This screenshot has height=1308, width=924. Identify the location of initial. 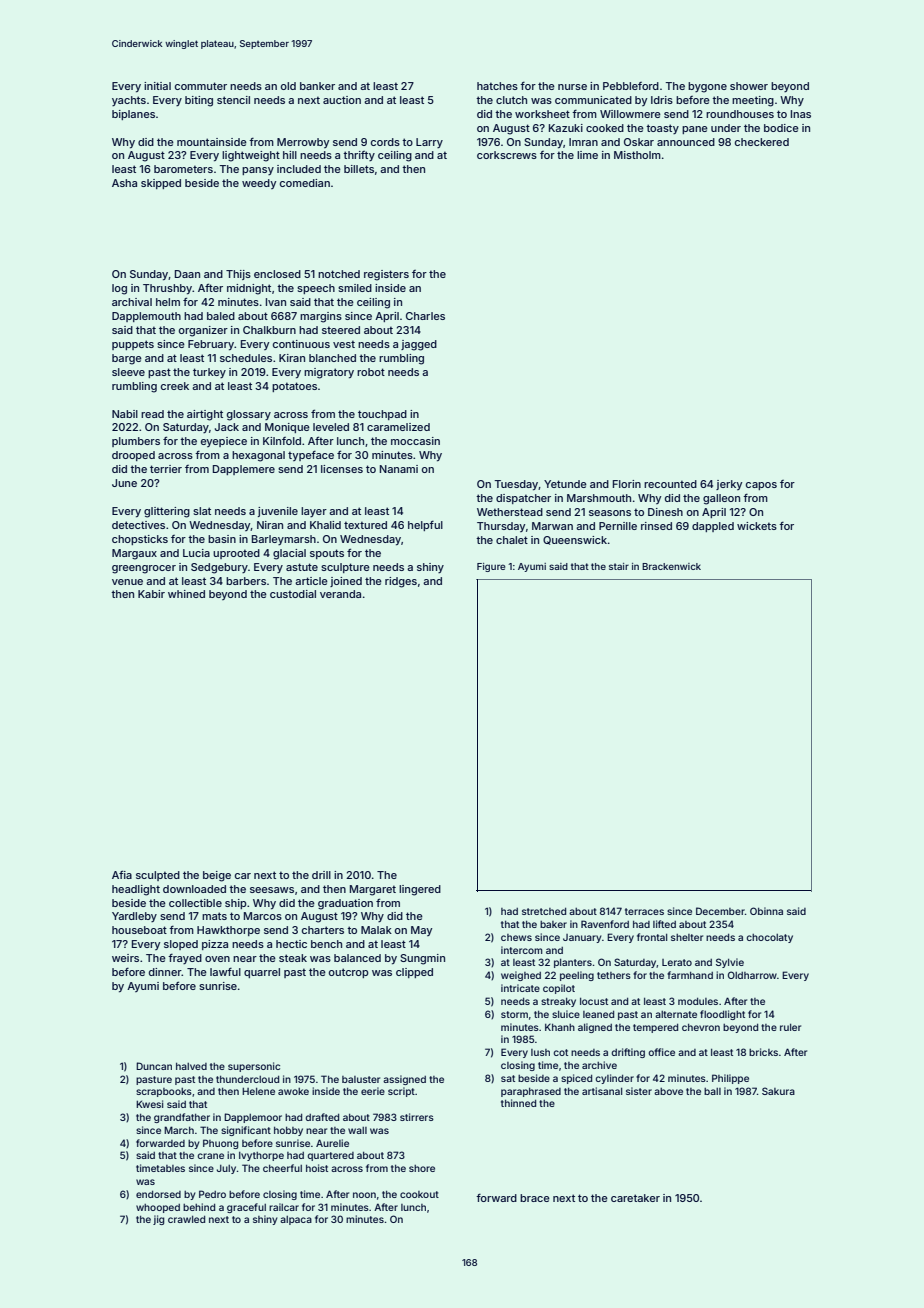
(157, 86).
